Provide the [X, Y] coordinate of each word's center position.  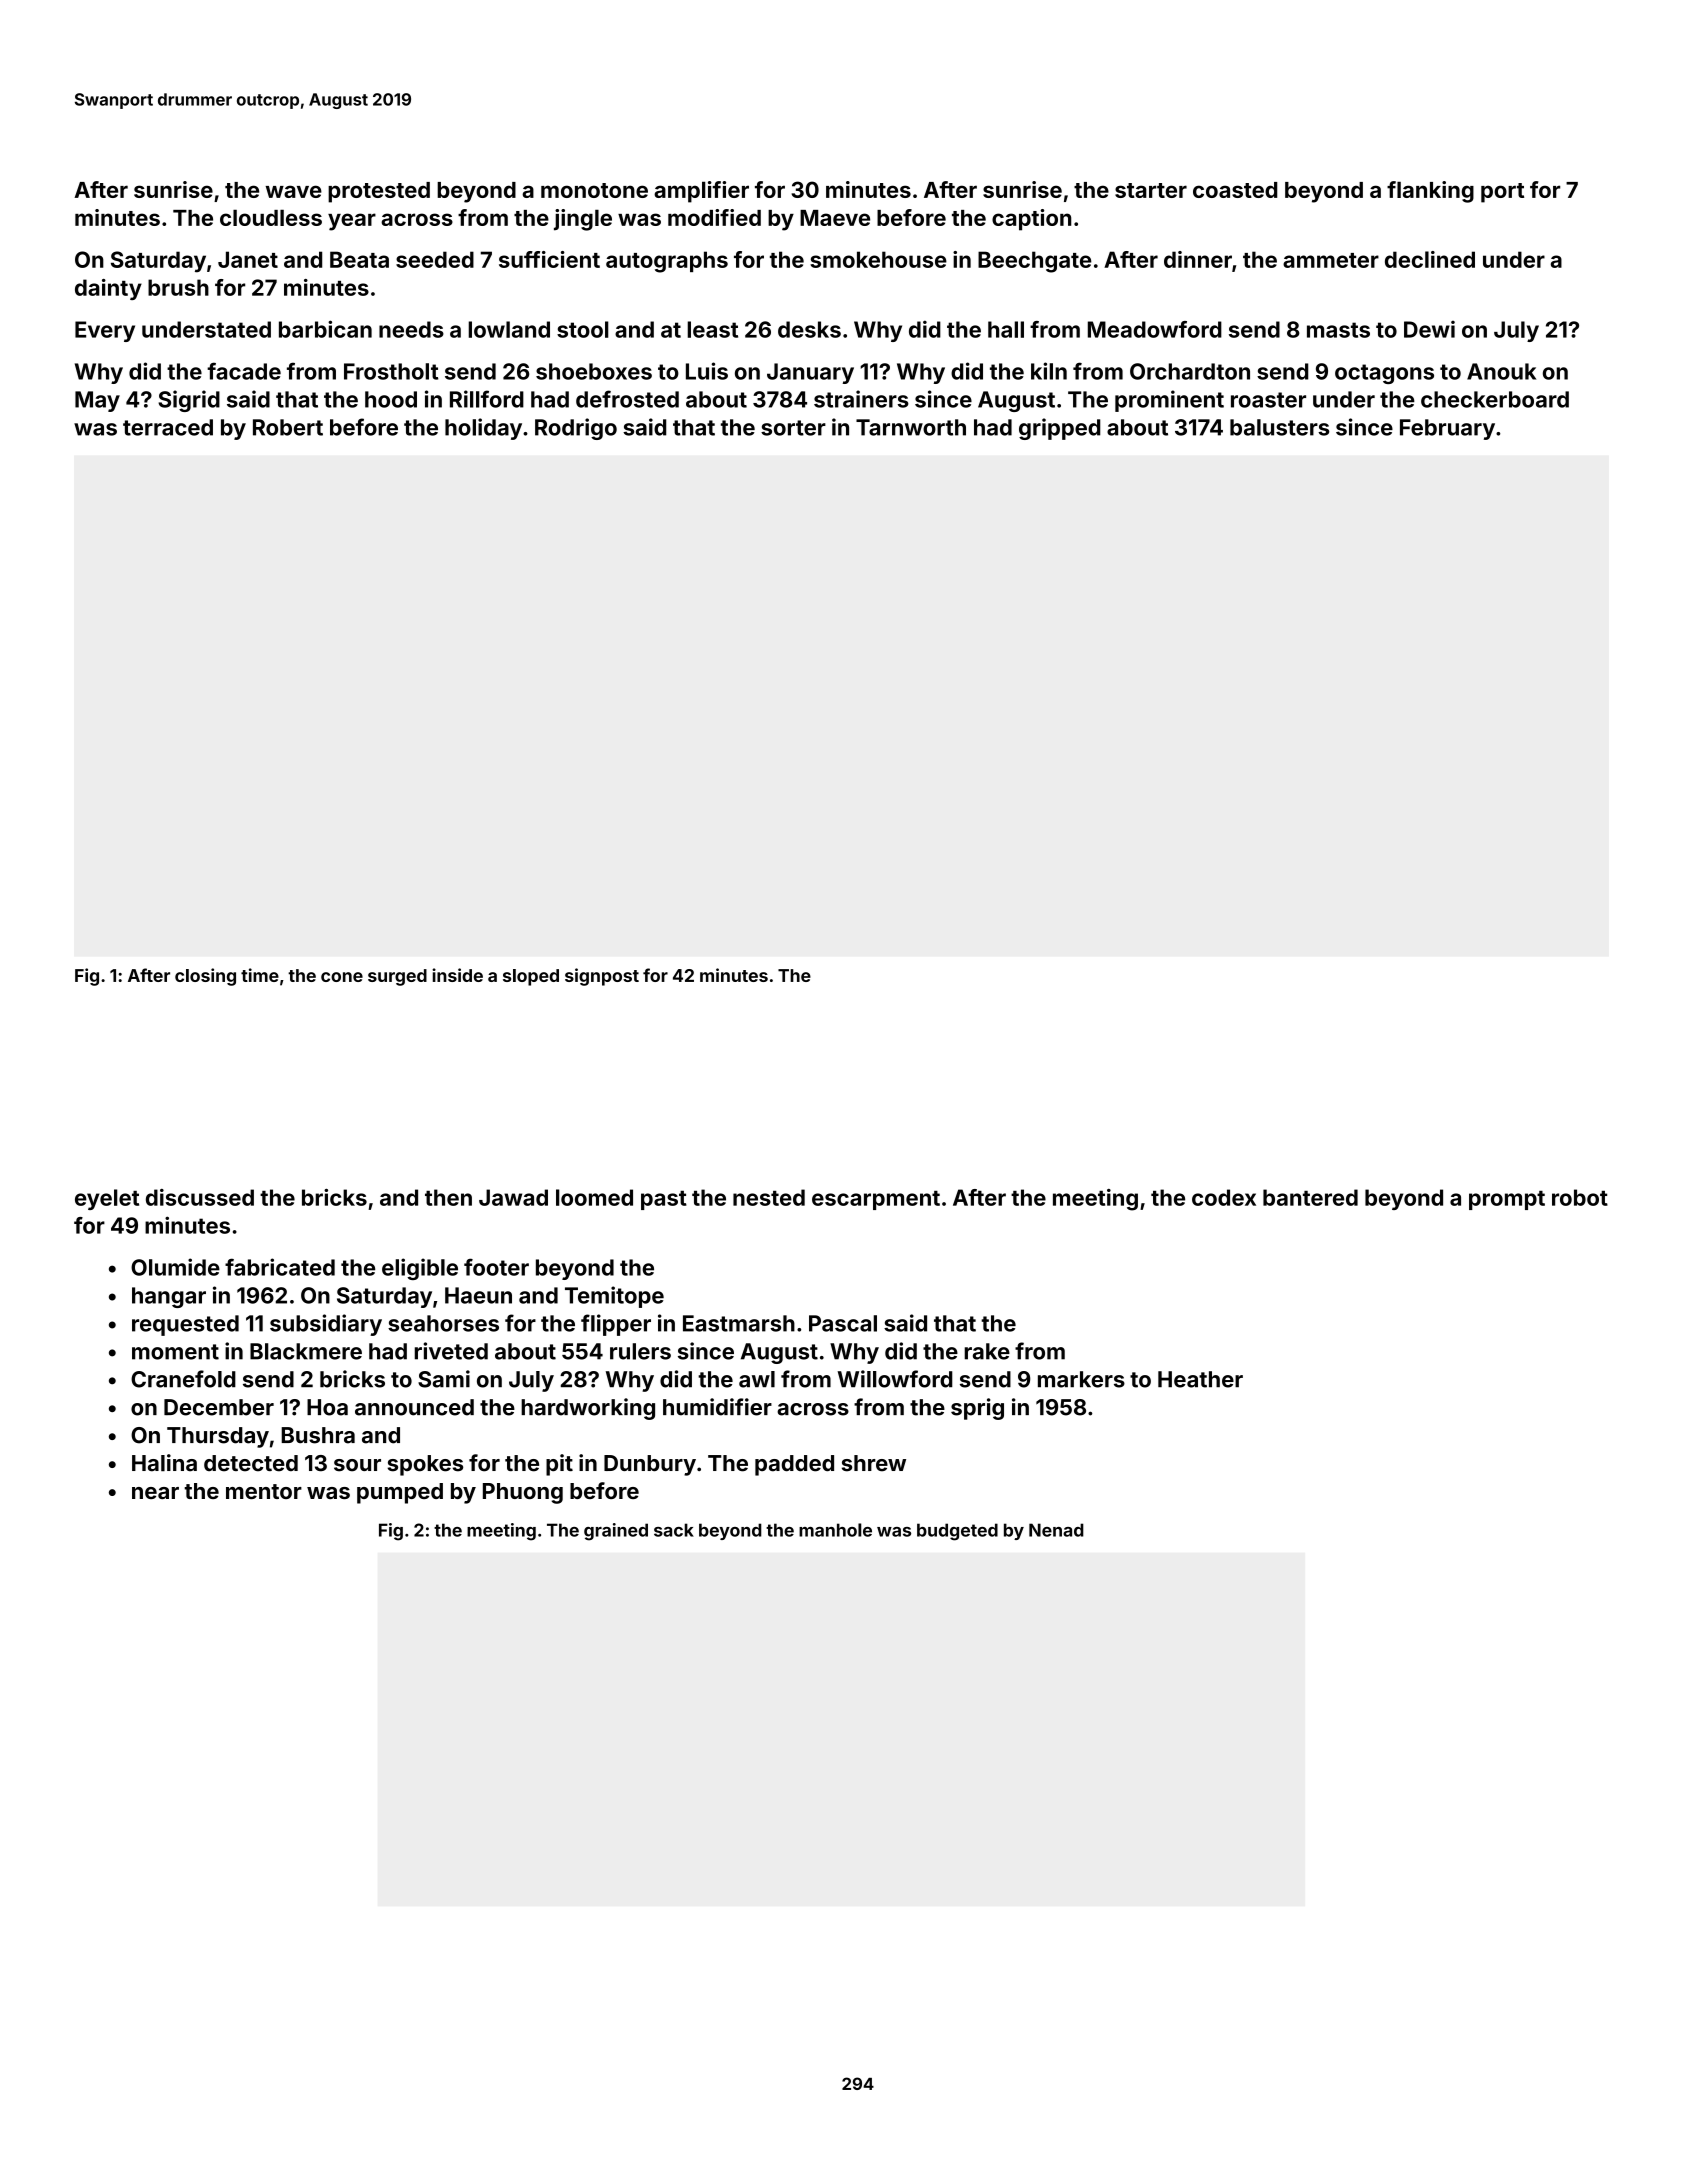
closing [205, 977]
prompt [1507, 1200]
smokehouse [878, 259]
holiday [483, 429]
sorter [793, 428]
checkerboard [1495, 399]
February [1447, 429]
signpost [602, 977]
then [448, 1197]
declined [1430, 259]
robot [1580, 1197]
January [810, 373]
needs [411, 329]
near [155, 1493]
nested [769, 1197]
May [97, 401]
